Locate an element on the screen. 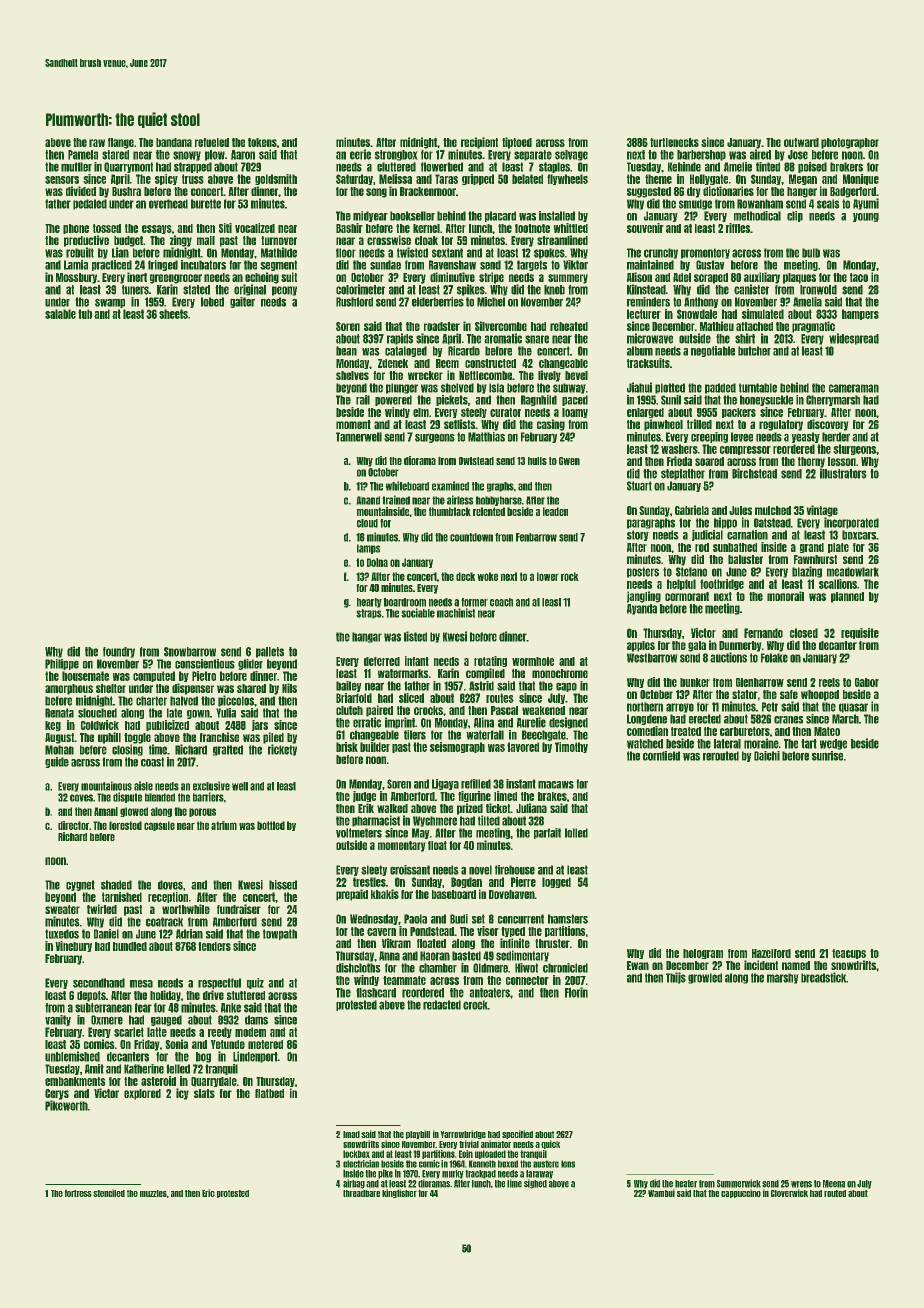 This screenshot has height=1308, width=924. echoing is located at coordinates (262, 278).
